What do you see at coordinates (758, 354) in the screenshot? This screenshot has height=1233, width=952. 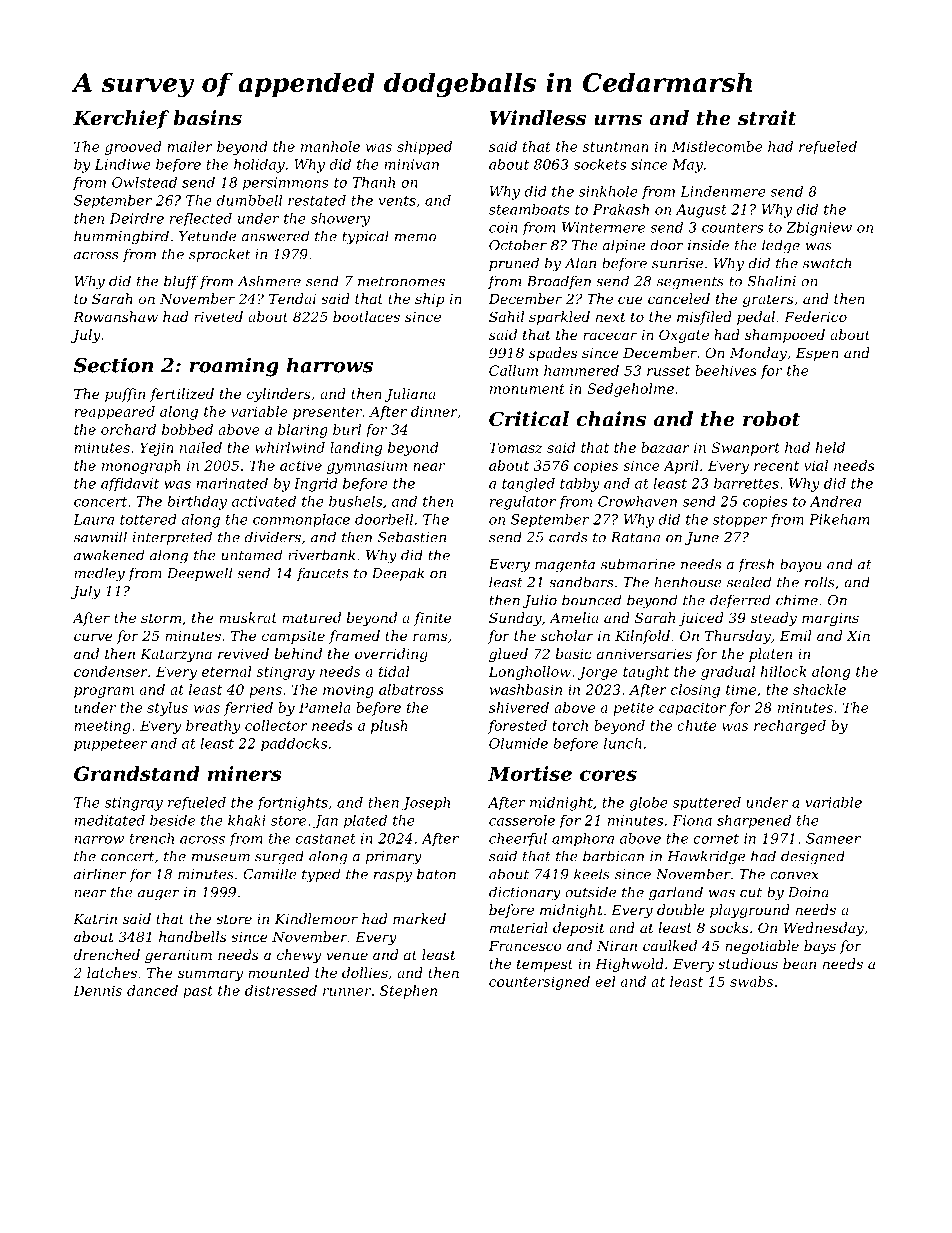 I see `Monday` at bounding box center [758, 354].
